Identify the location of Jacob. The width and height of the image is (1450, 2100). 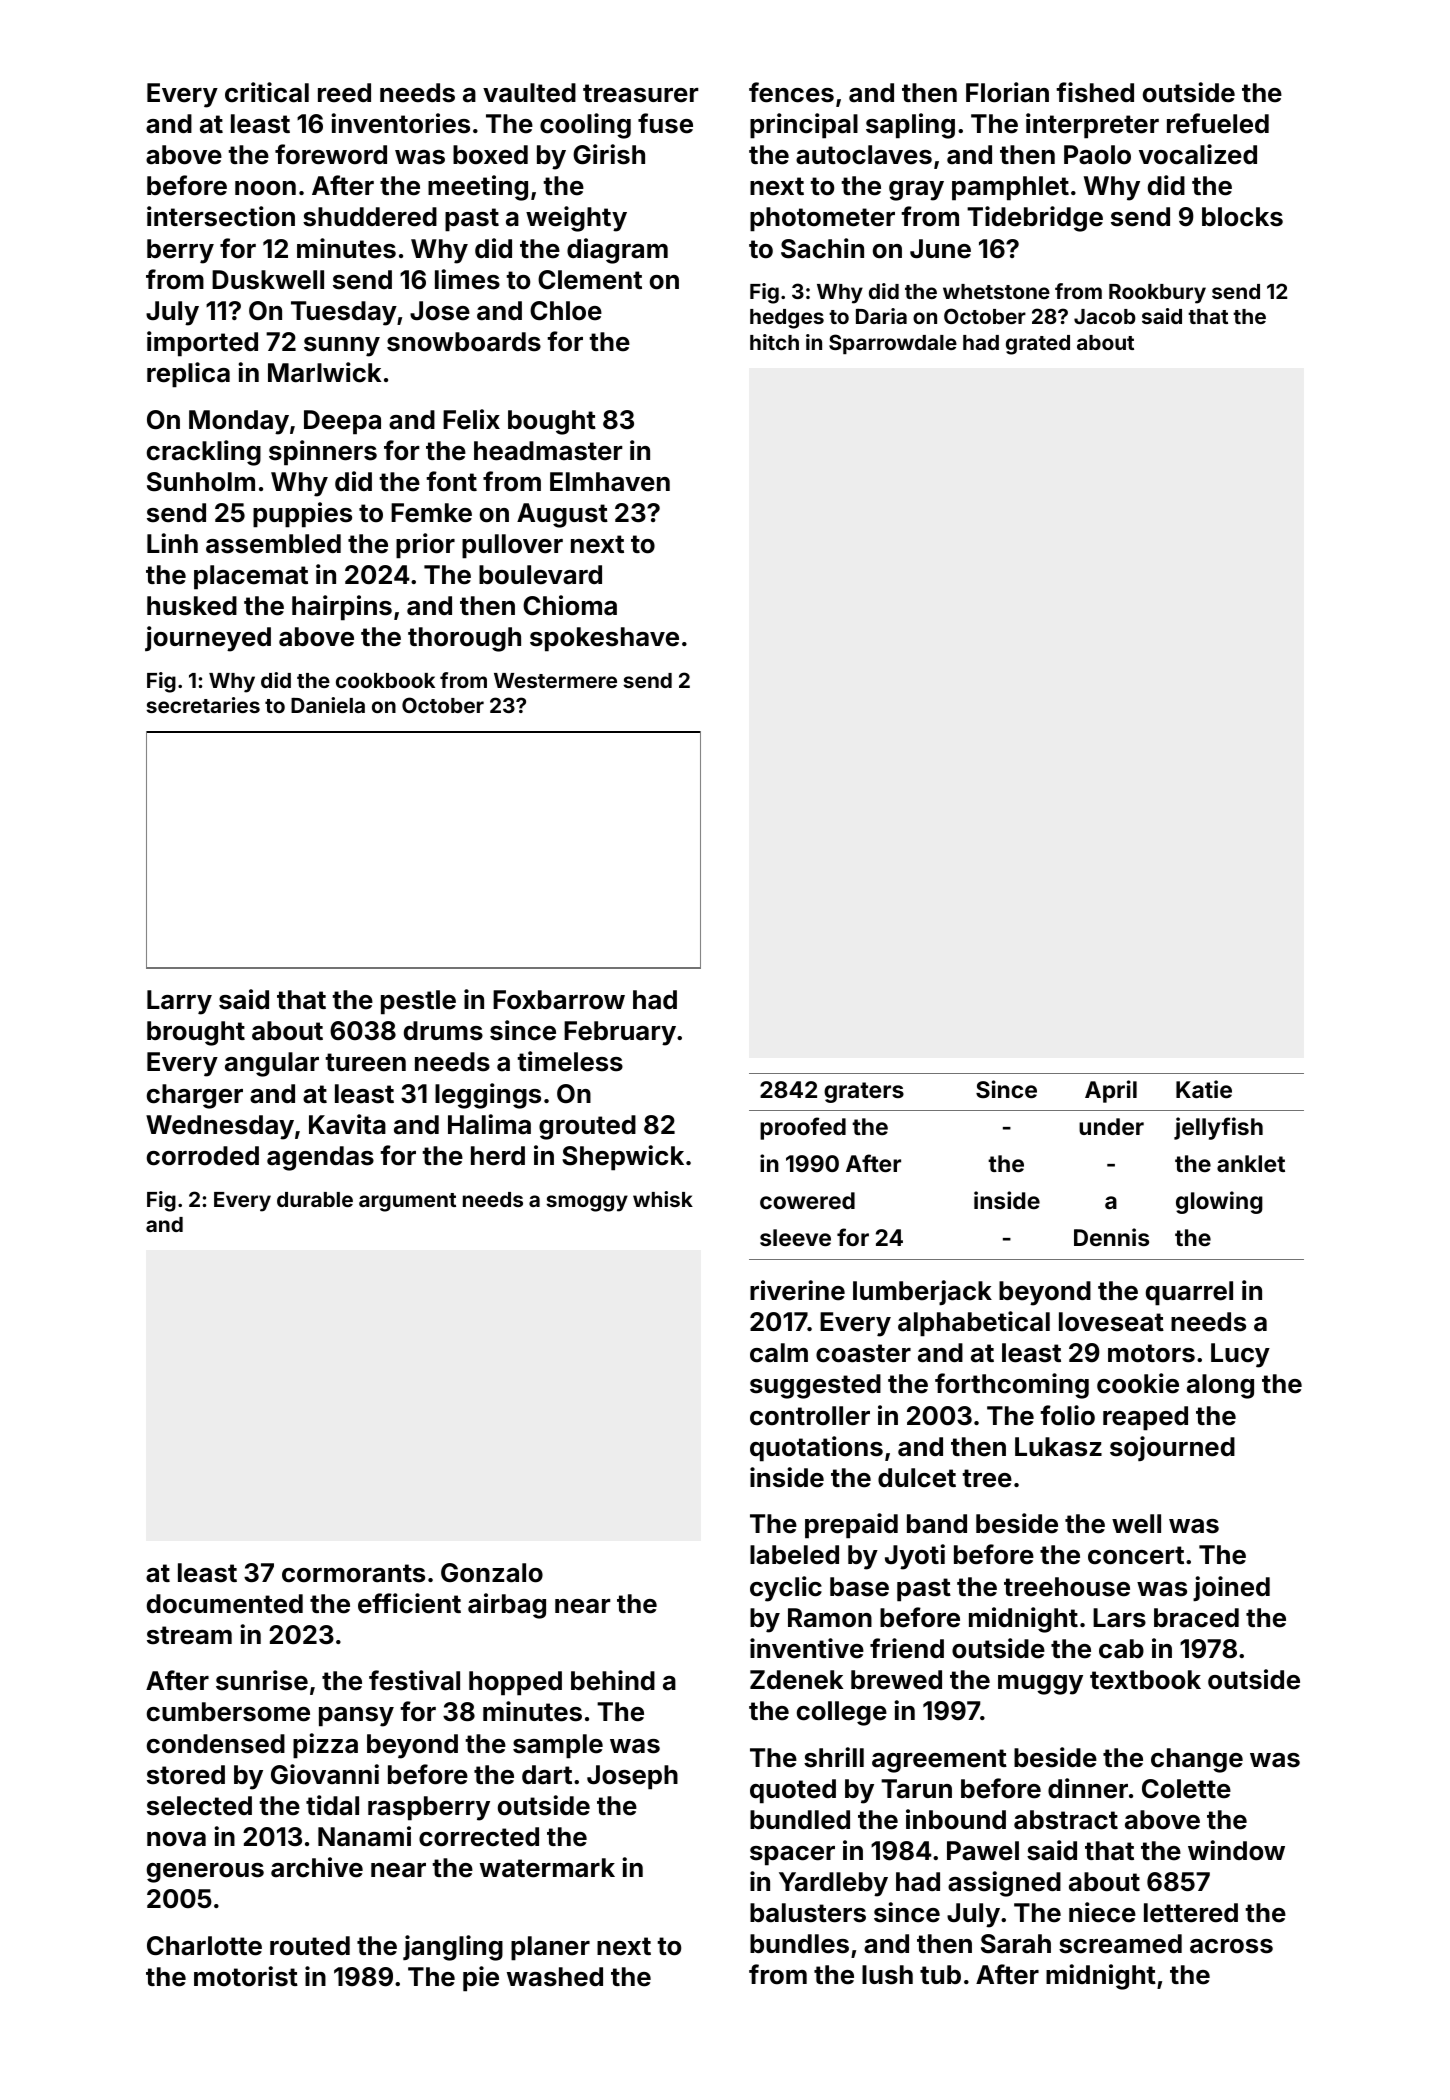
(1105, 316).
